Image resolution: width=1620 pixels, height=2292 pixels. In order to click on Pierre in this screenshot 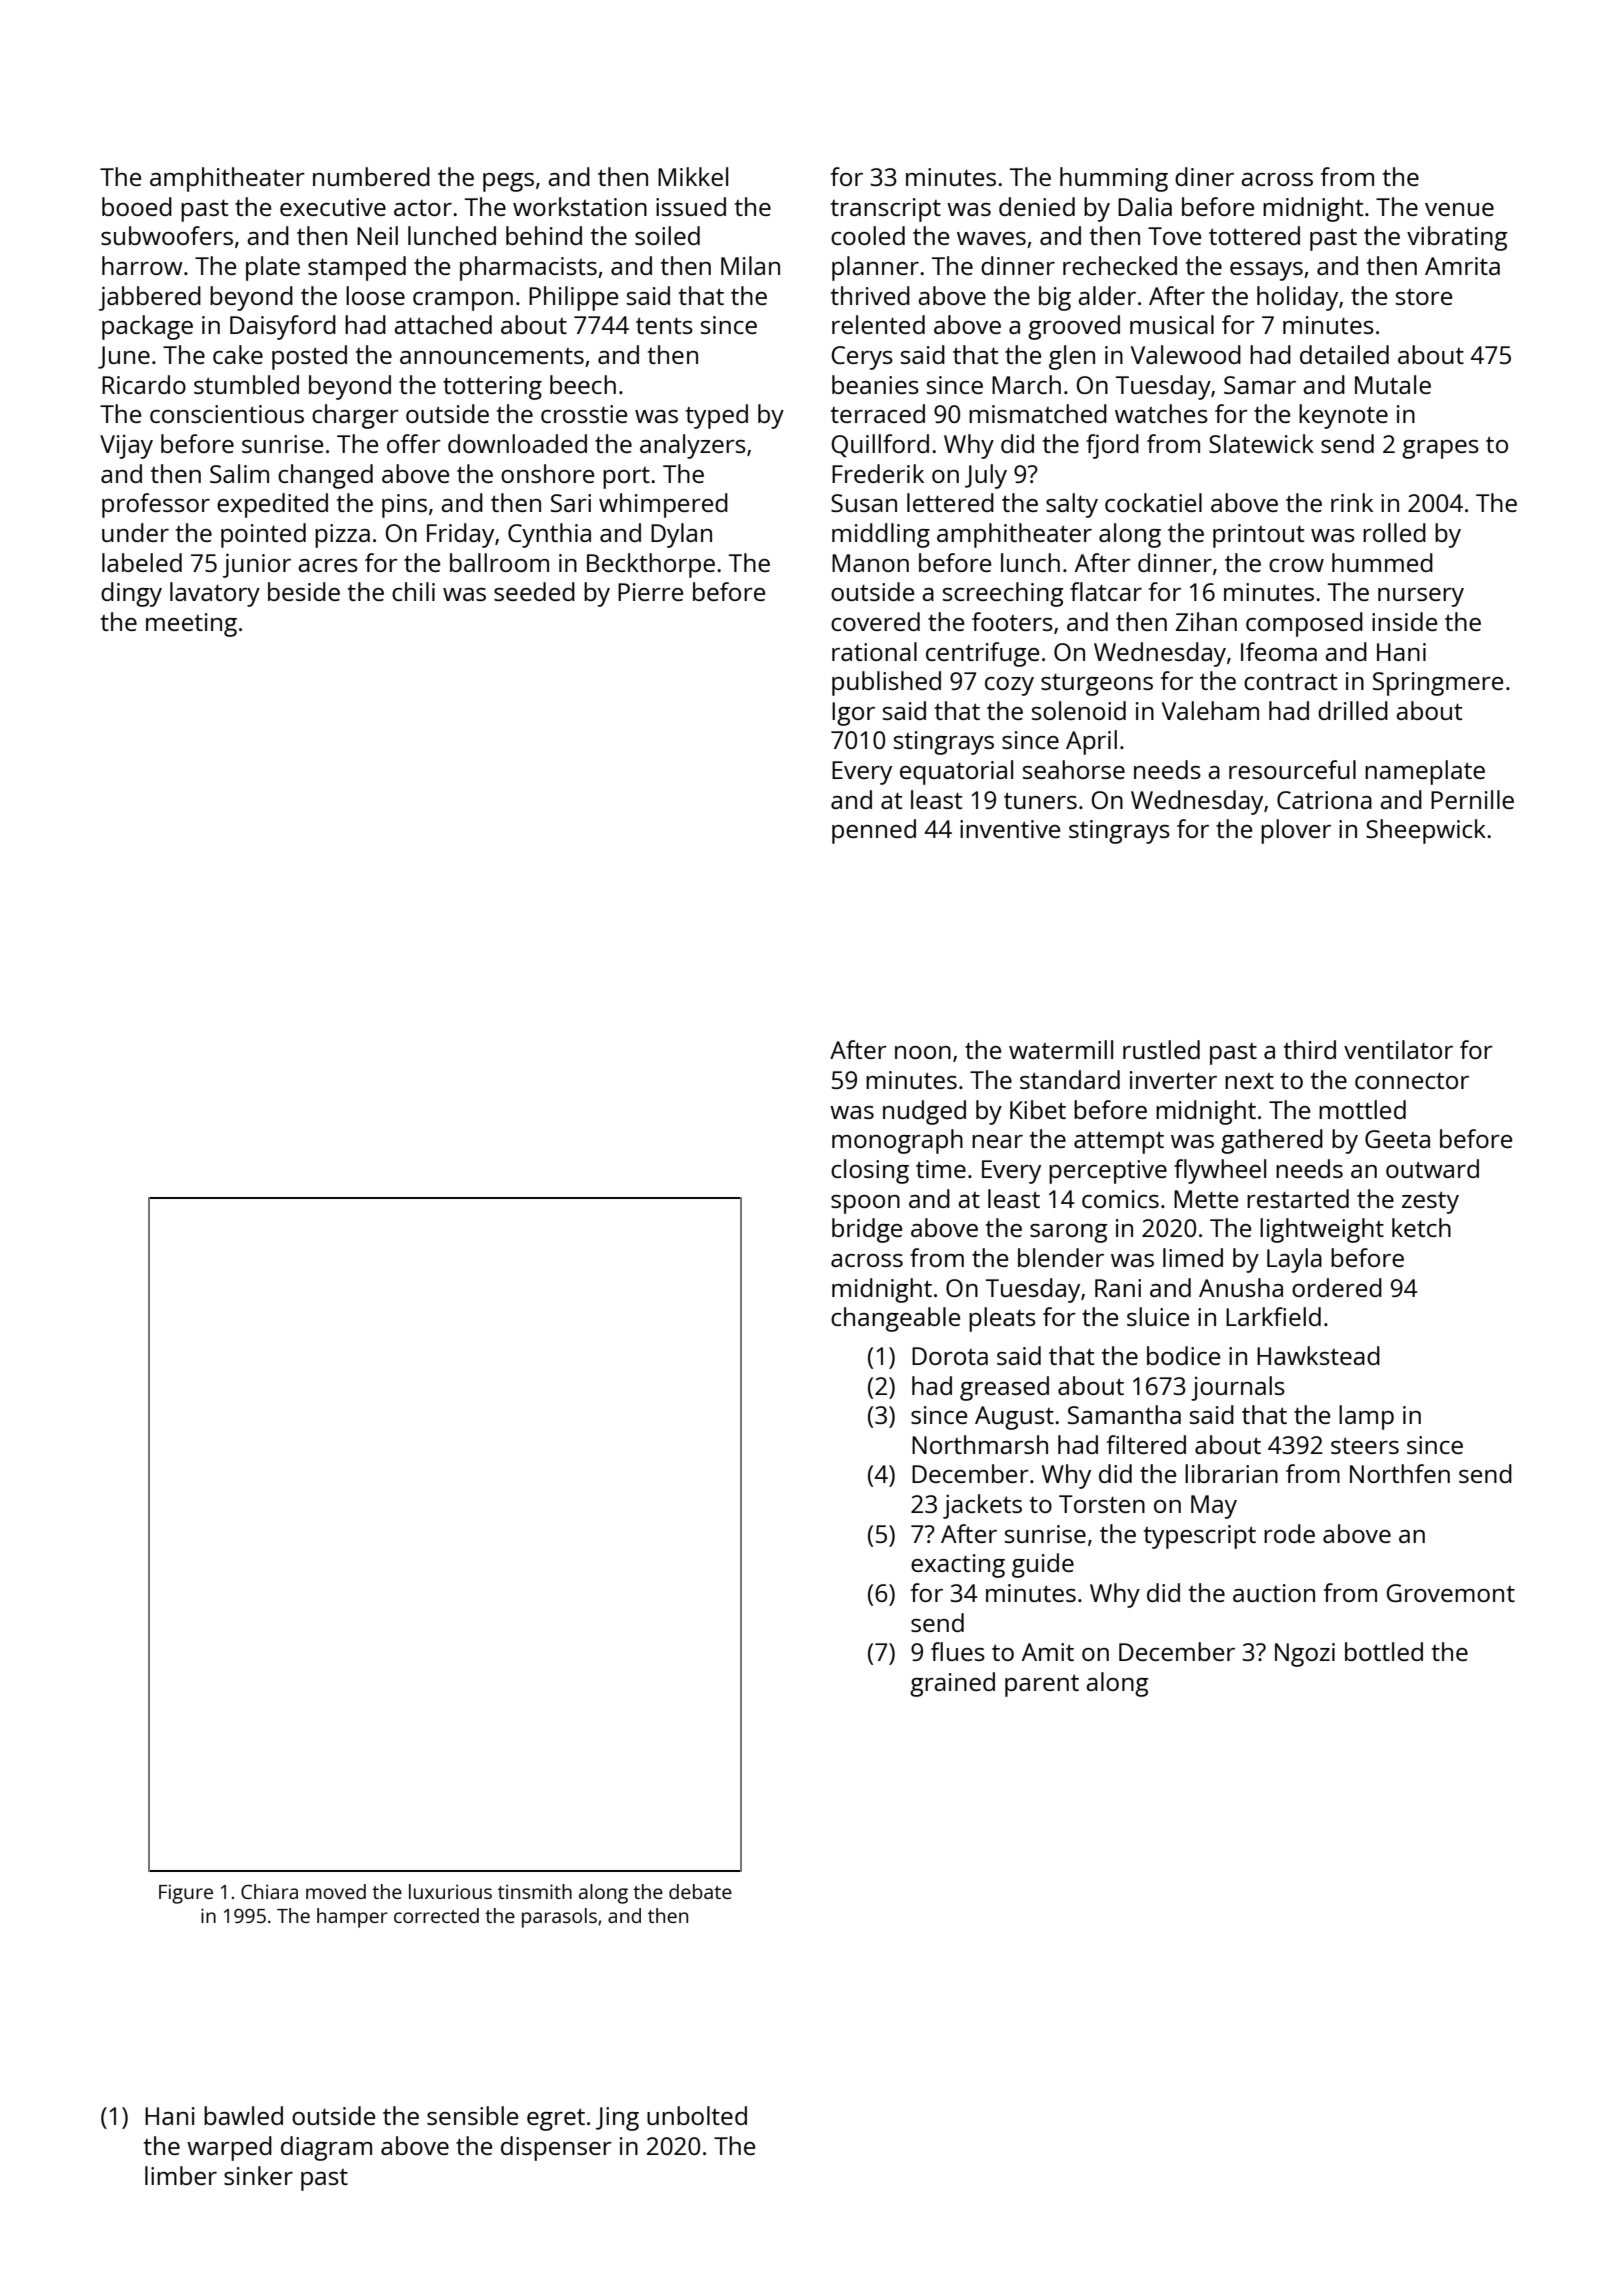, I will do `click(650, 592)`.
